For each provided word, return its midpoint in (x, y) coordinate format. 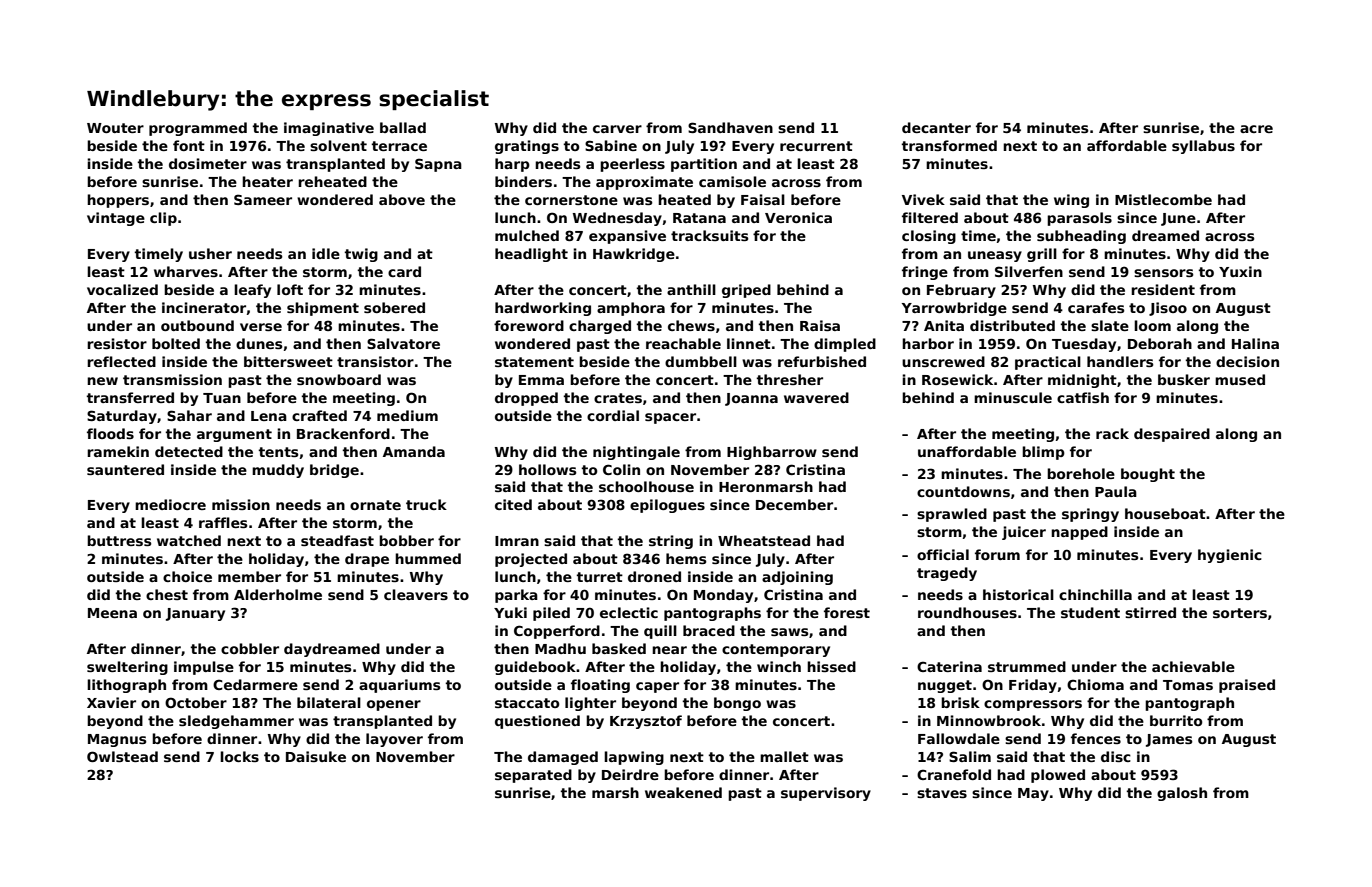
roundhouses (967, 612)
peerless (632, 165)
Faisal (763, 199)
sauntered (125, 469)
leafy (252, 291)
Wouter (115, 128)
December (794, 504)
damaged (563, 758)
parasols (1079, 219)
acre (1256, 129)
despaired (1172, 435)
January (195, 614)
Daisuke (316, 756)
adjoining (797, 578)
